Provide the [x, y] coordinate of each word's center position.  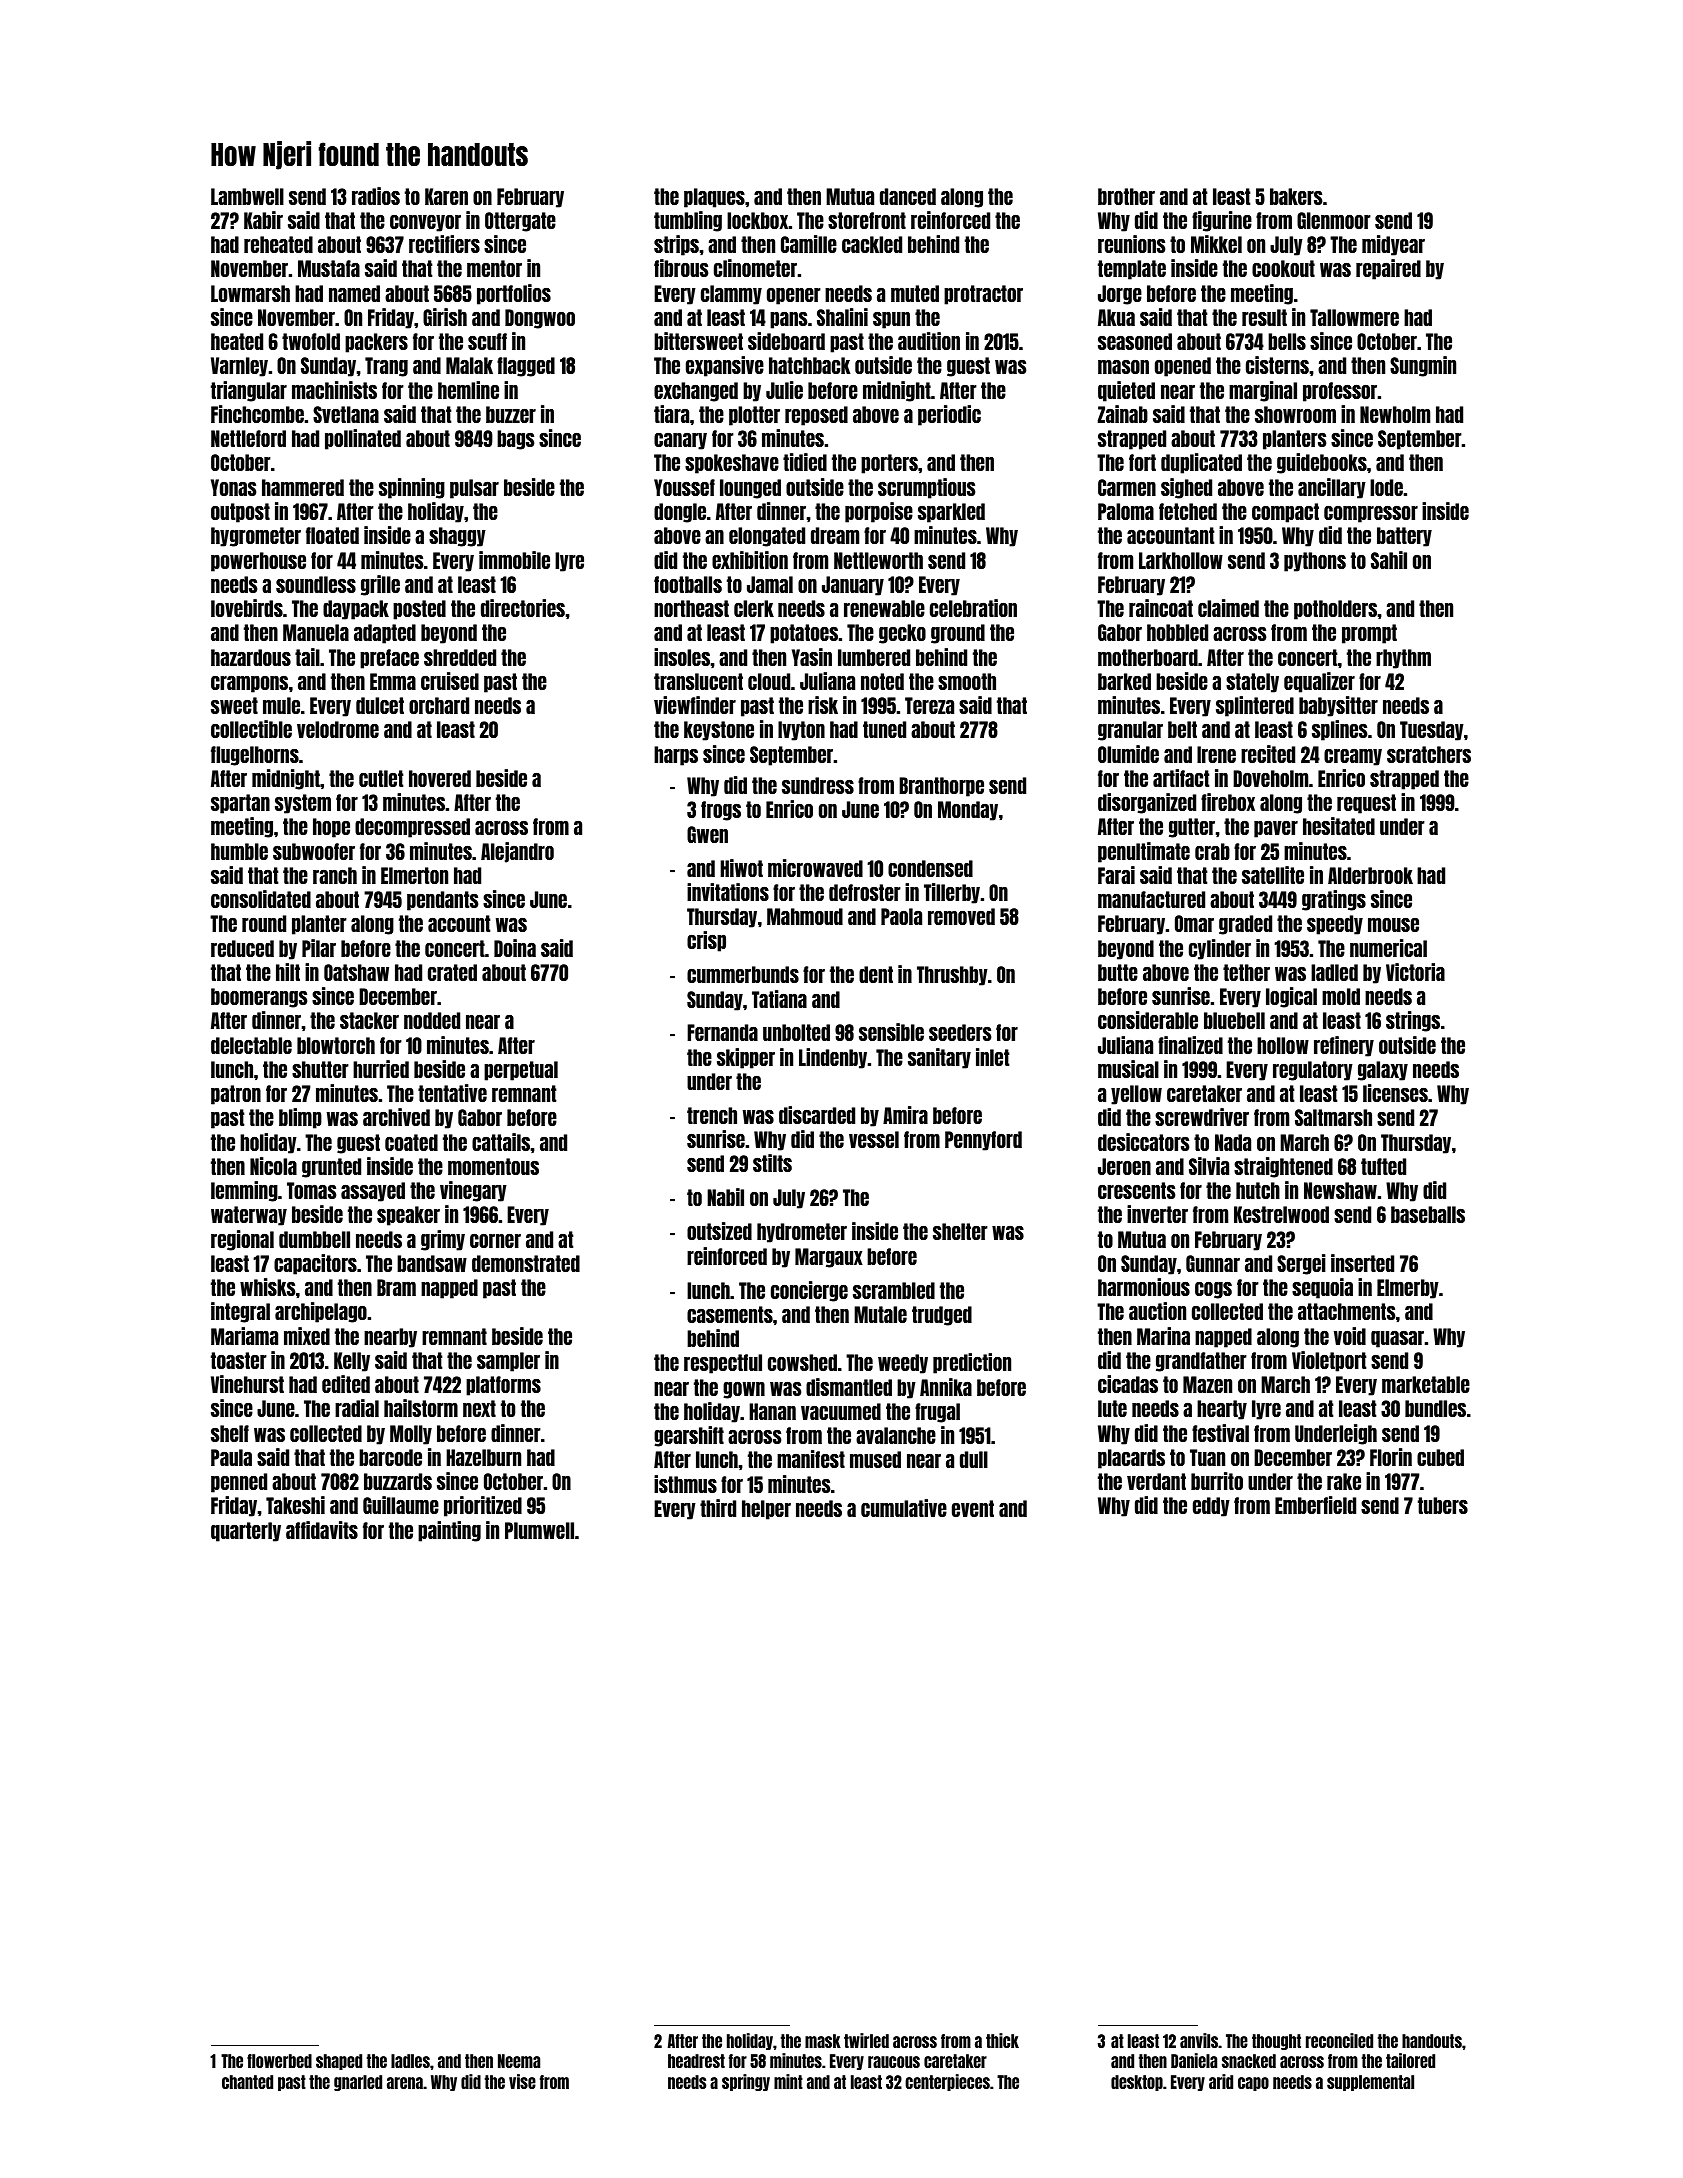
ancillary [1332, 488]
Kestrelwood [1281, 1214]
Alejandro [517, 852]
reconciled [1339, 2040]
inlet [992, 1057]
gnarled [358, 2083]
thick [1002, 2040]
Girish [445, 317]
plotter [754, 416]
